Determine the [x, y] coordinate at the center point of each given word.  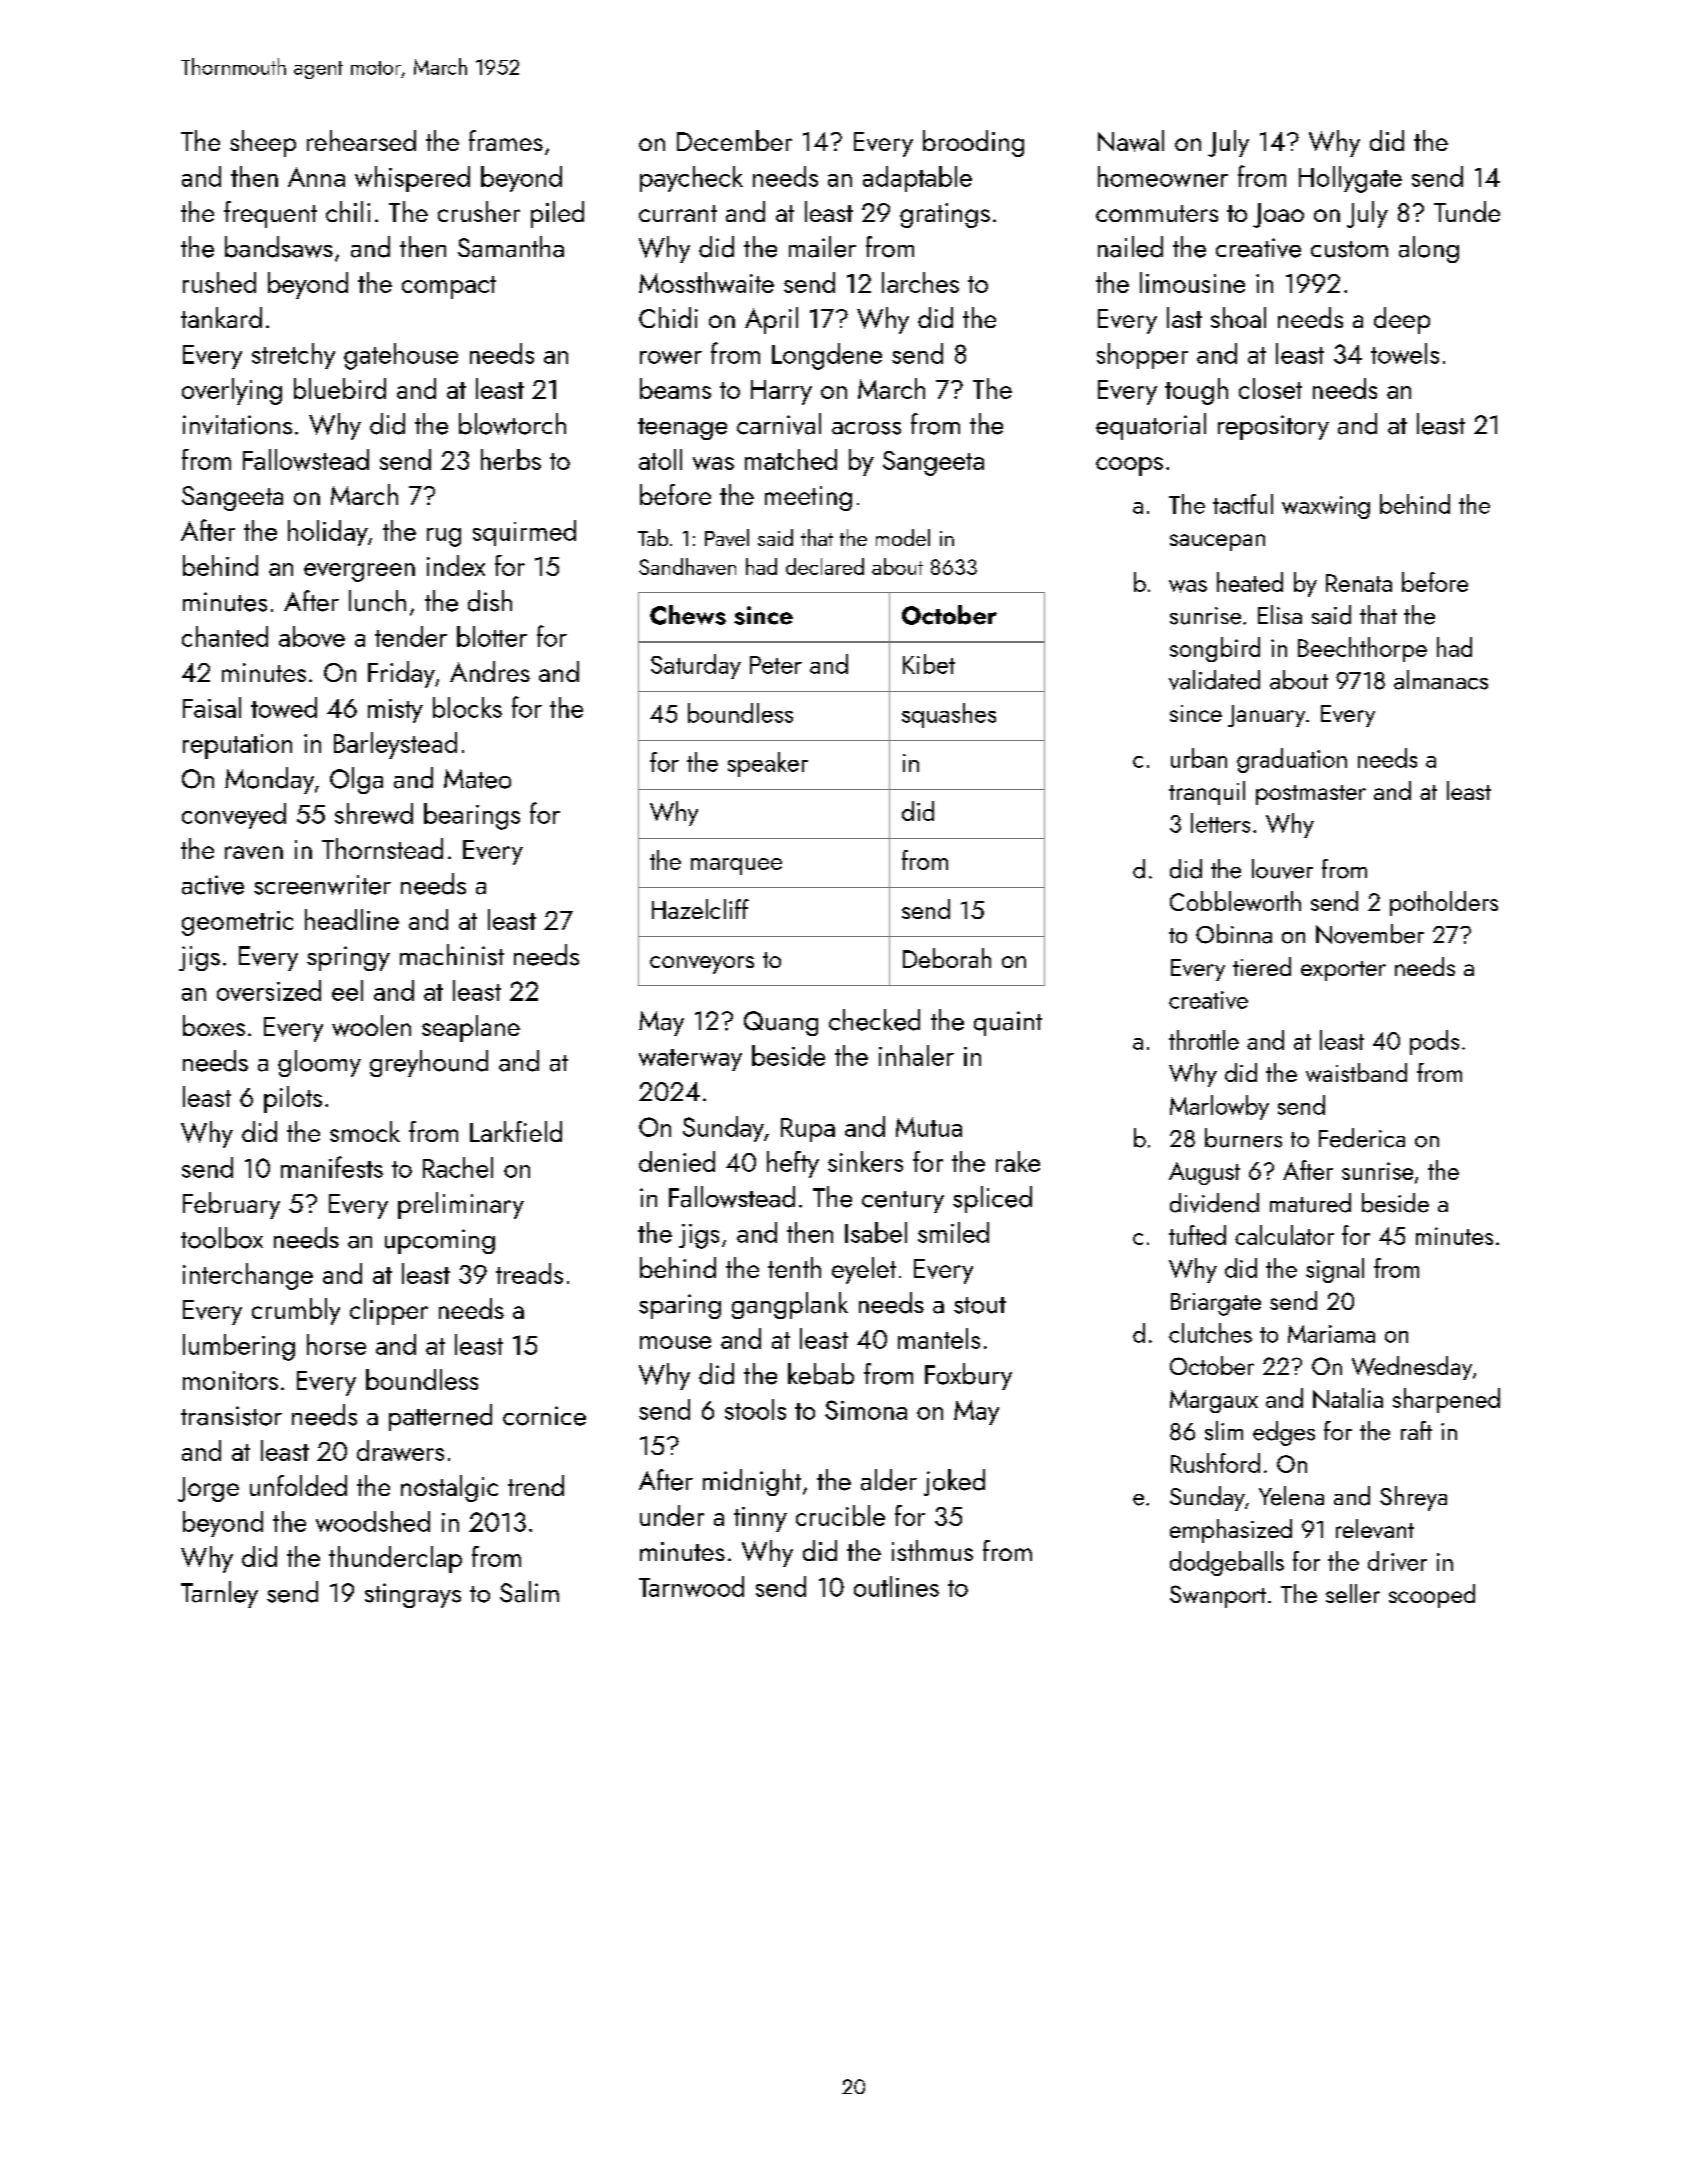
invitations [237, 425]
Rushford [1215, 1463]
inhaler [916, 1055]
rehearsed [361, 140]
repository [1273, 427]
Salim [529, 1592]
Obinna [1234, 934]
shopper [1142, 356]
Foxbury [968, 1376]
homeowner [1163, 176]
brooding [973, 143]
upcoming [440, 1241]
